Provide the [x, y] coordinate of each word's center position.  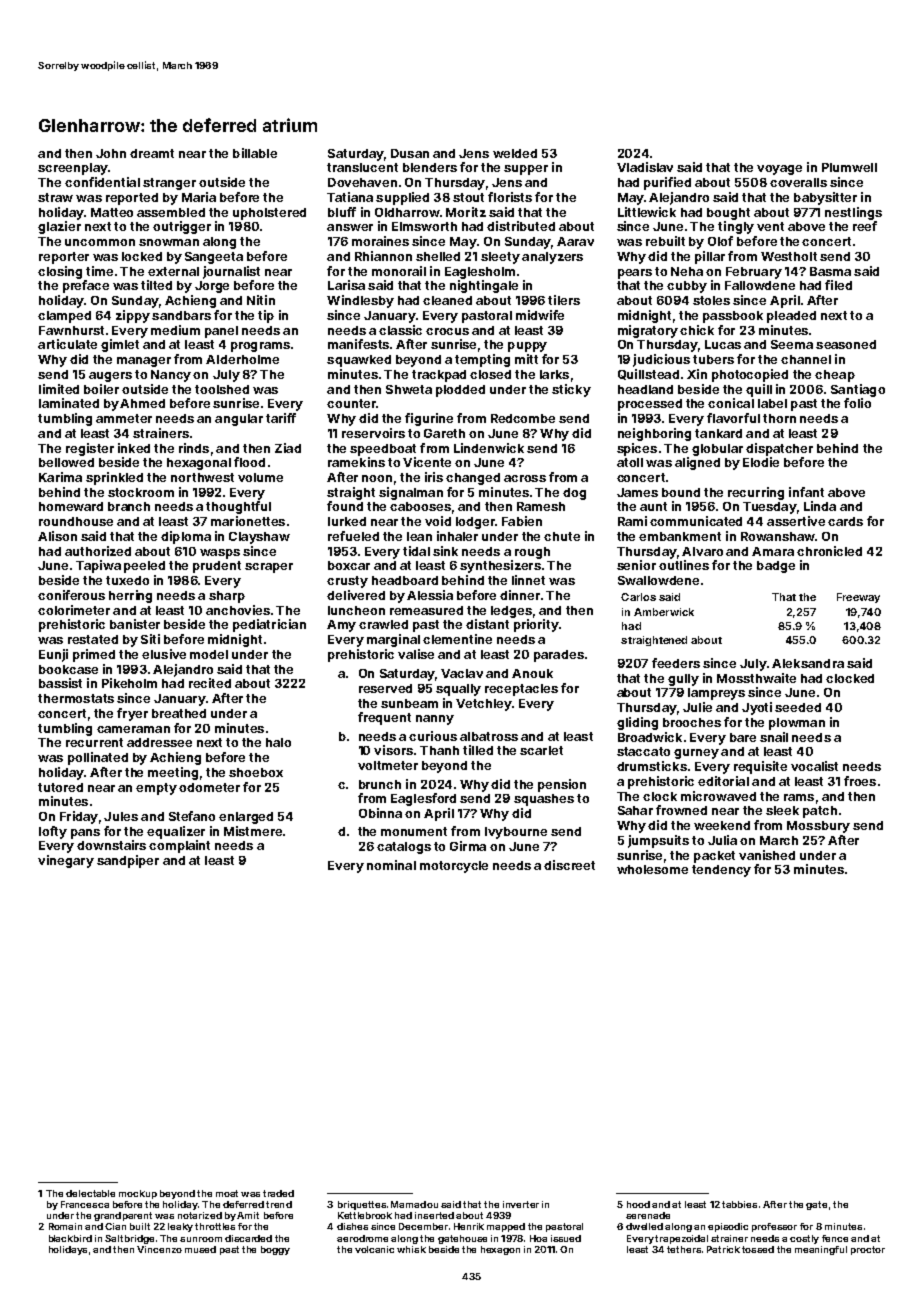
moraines [380, 241]
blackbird [70, 1238]
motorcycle [454, 867]
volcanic [374, 1249]
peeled [144, 567]
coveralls [798, 182]
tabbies [739, 1204]
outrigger [182, 227]
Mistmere [253, 831]
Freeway [858, 598]
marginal [393, 640]
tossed [758, 1249]
